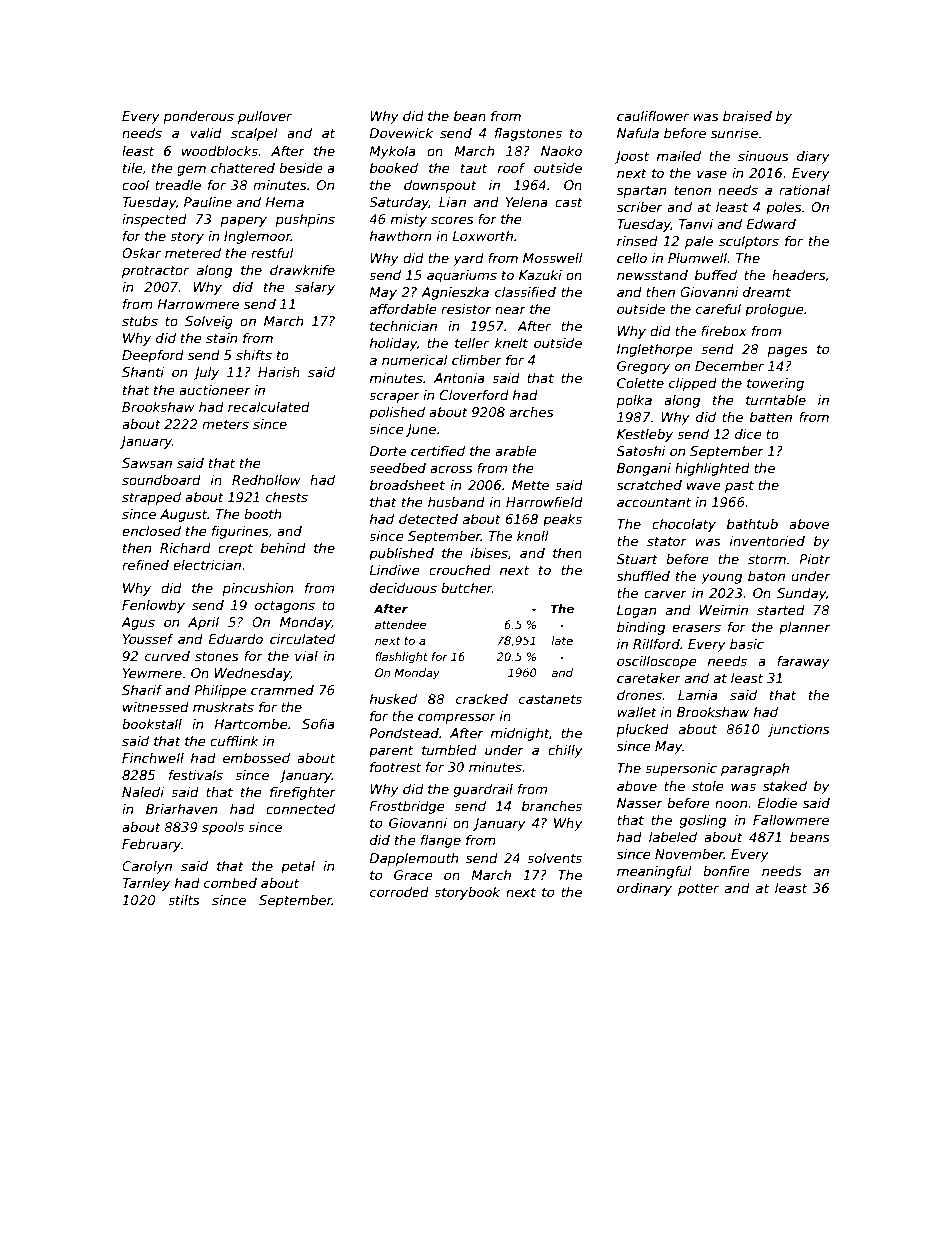  Describe the element at coordinates (544, 502) in the page. I see `Harrowfield` at that location.
